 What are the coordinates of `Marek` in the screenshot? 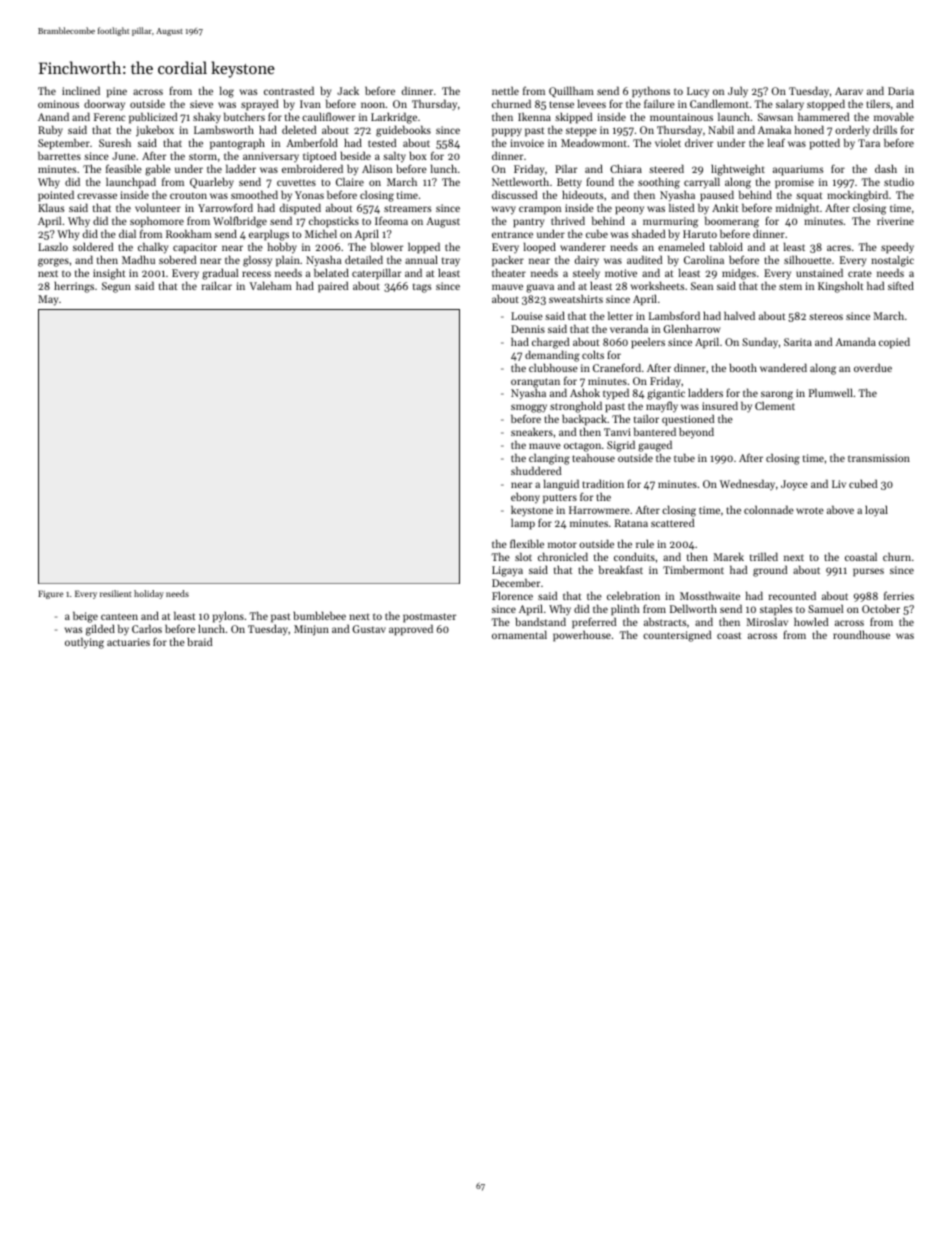 It's located at (729, 556).
